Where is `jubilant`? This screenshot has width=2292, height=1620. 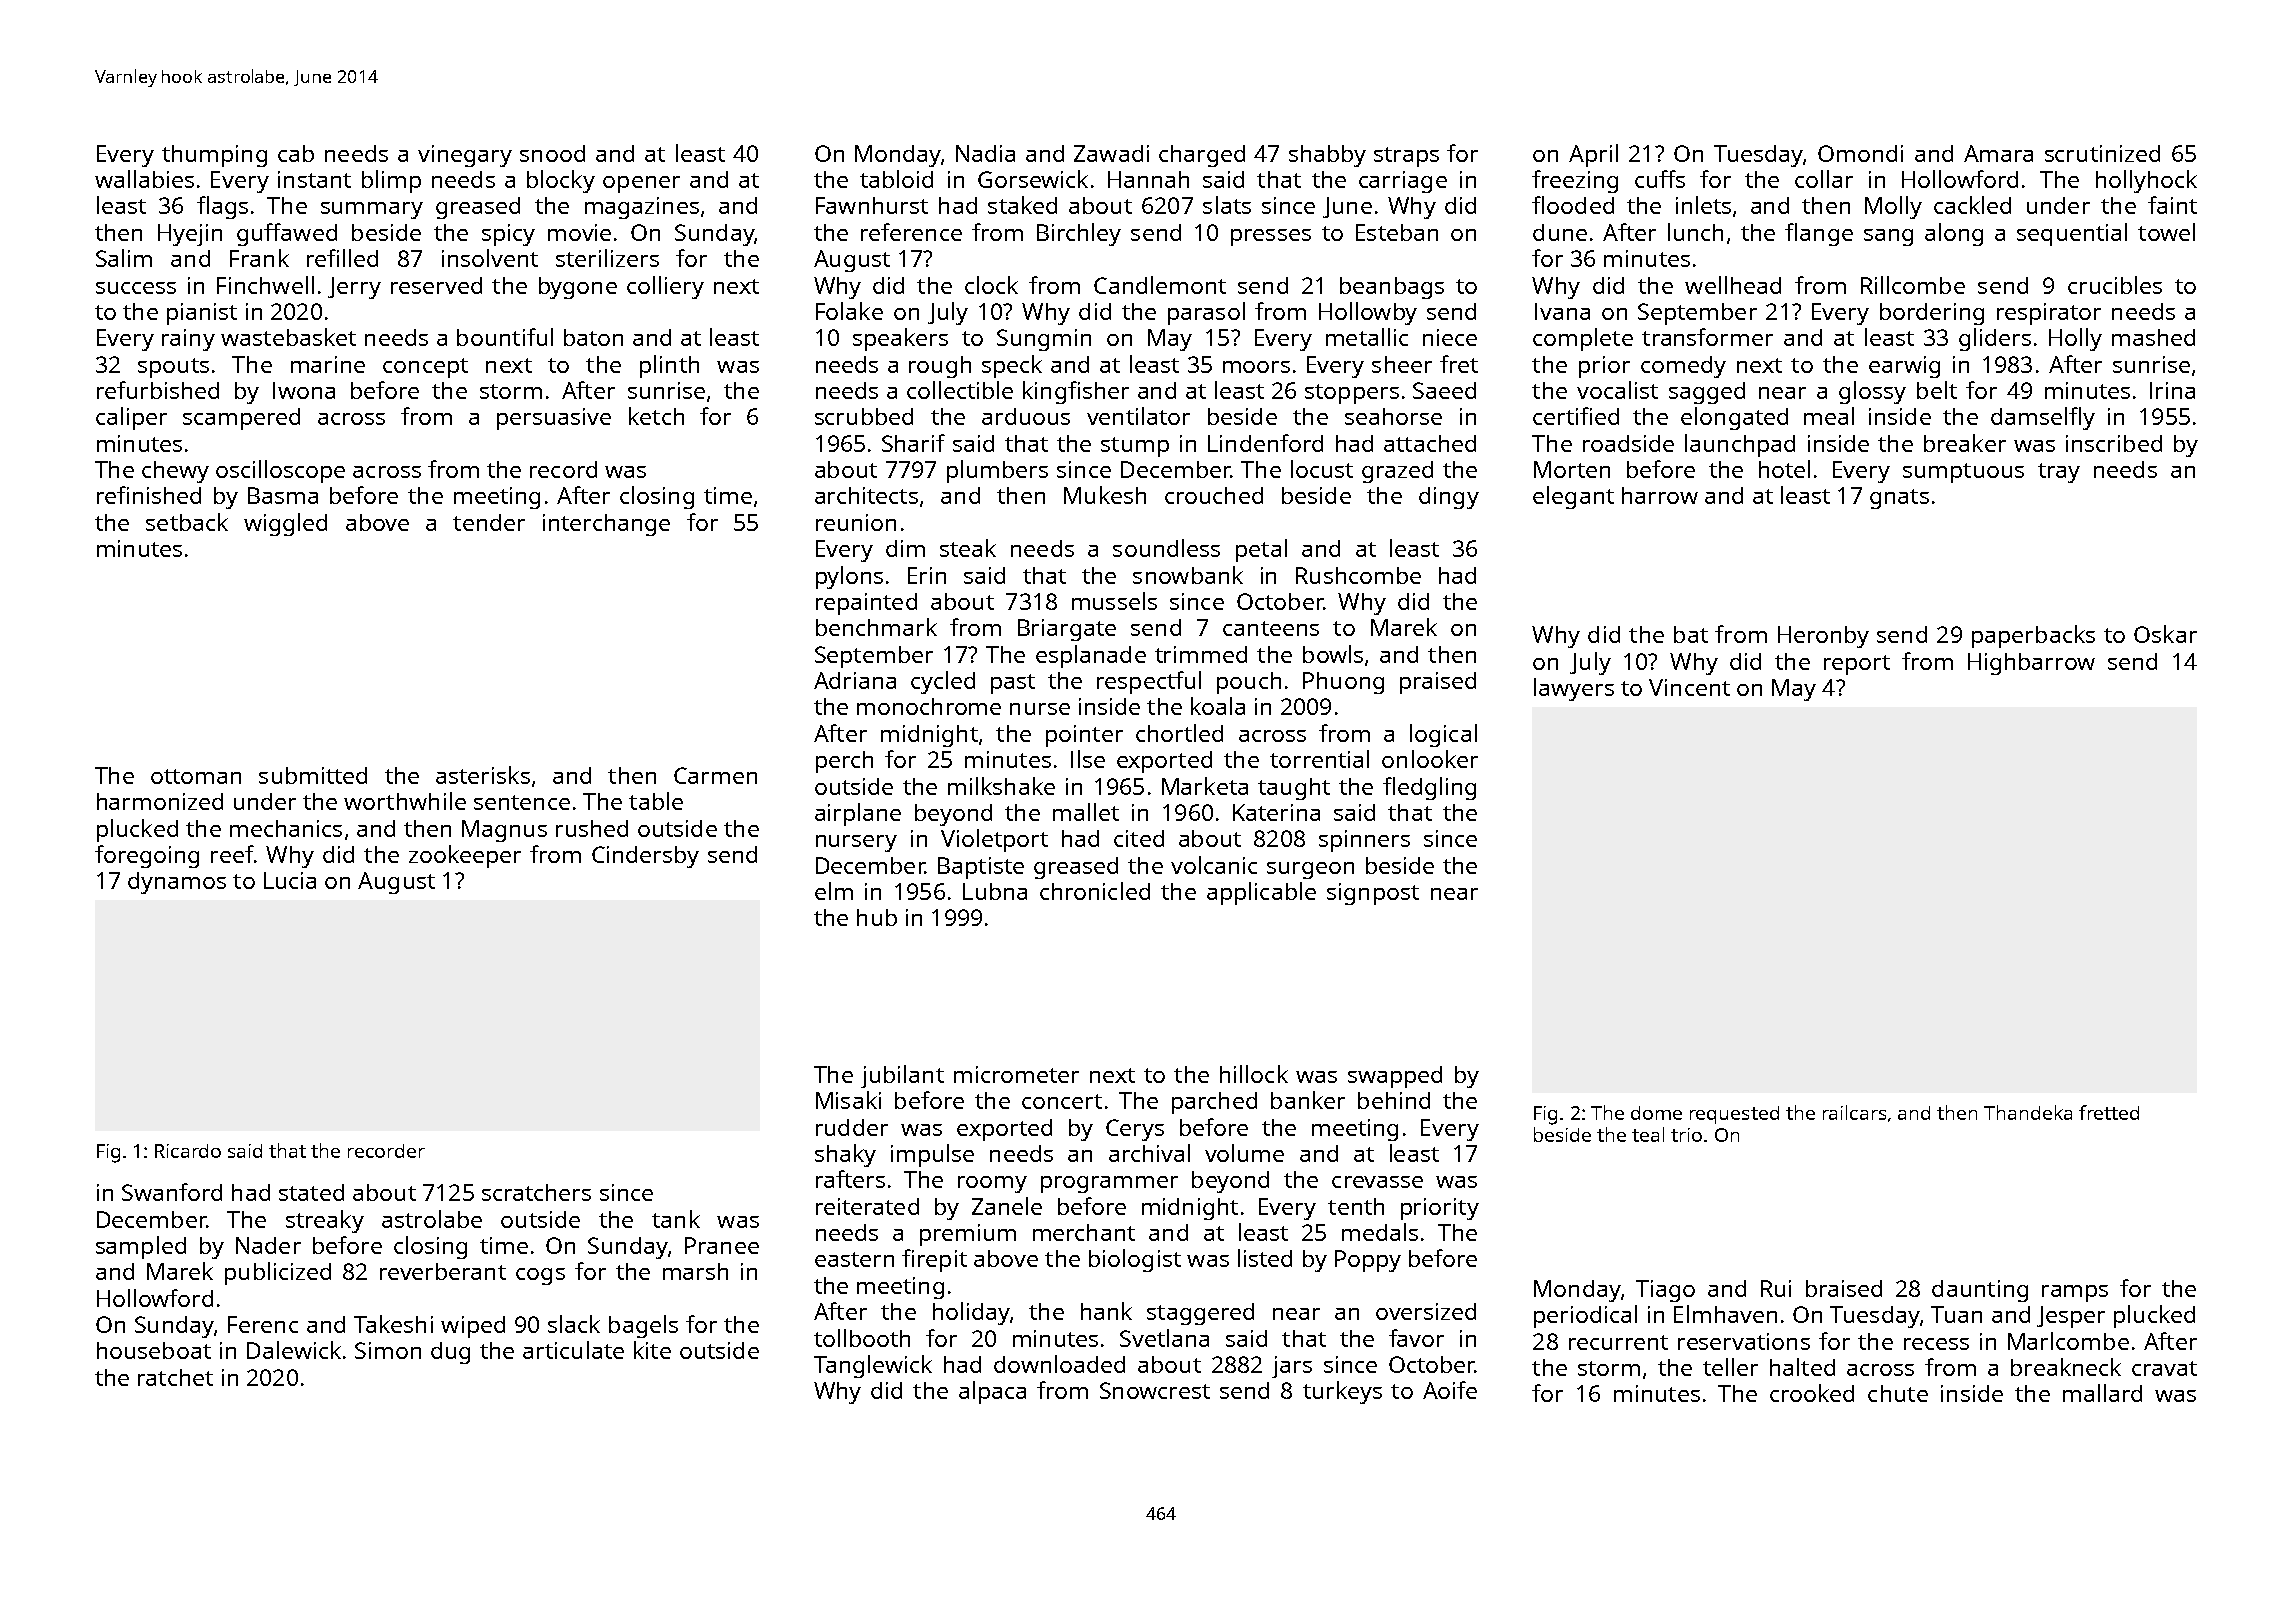 jubilant is located at coordinates (902, 1076).
